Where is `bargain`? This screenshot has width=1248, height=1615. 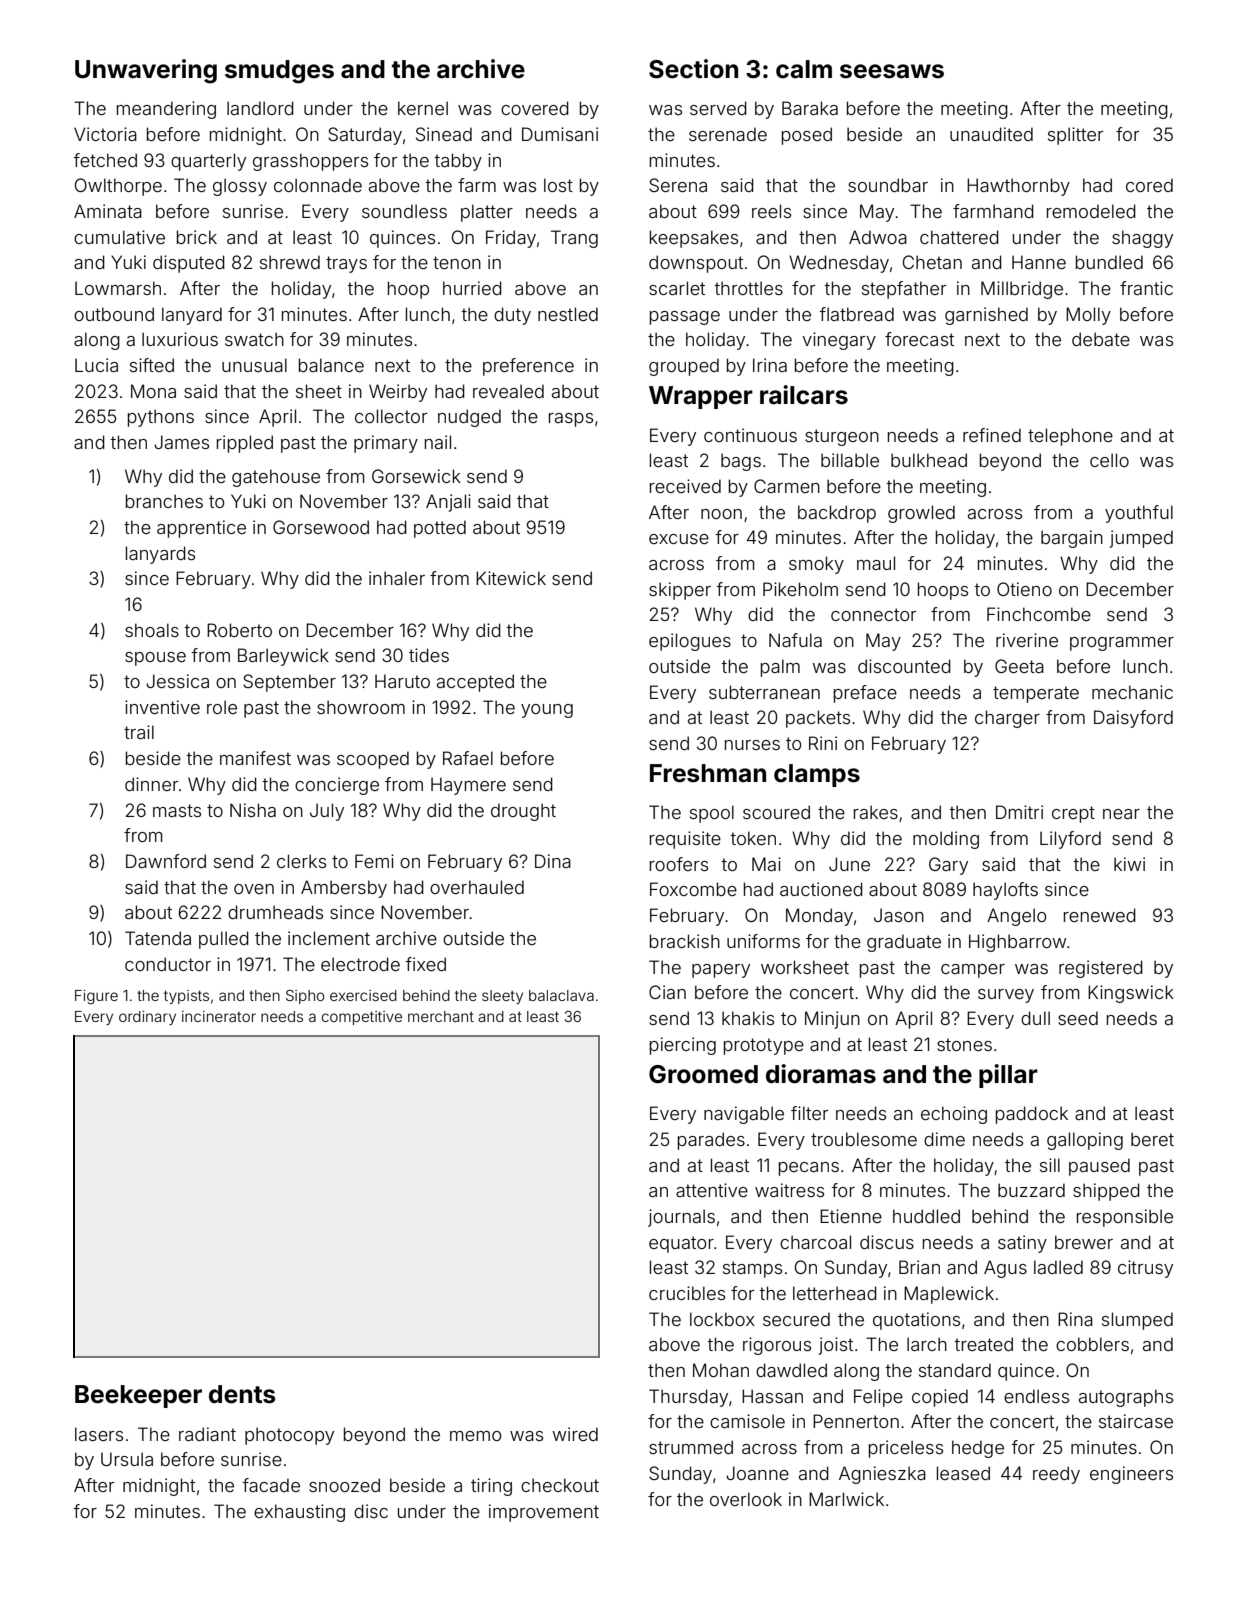 bargain is located at coordinates (1072, 539).
